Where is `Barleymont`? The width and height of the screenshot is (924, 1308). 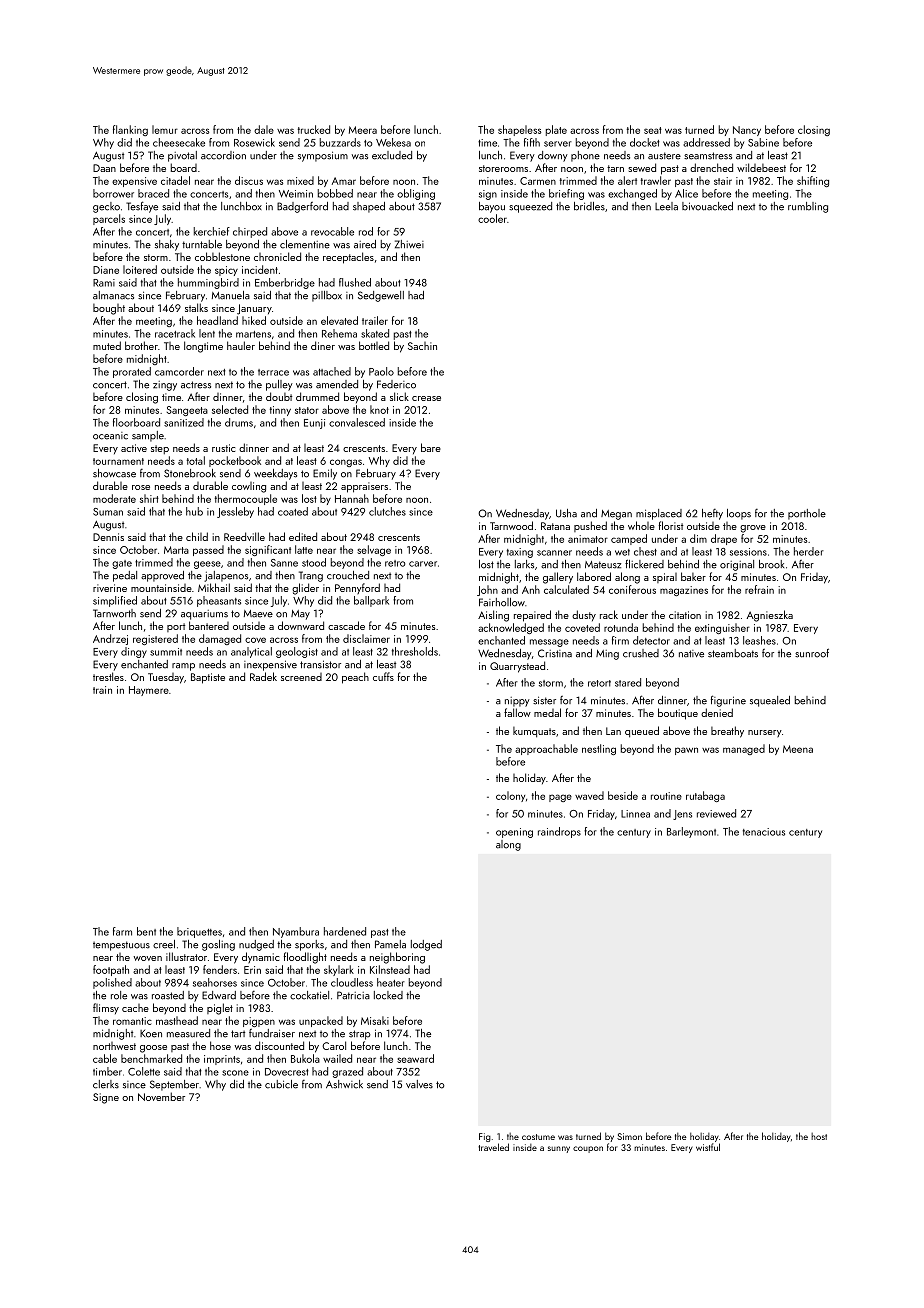 Barleymont is located at coordinates (691, 832).
